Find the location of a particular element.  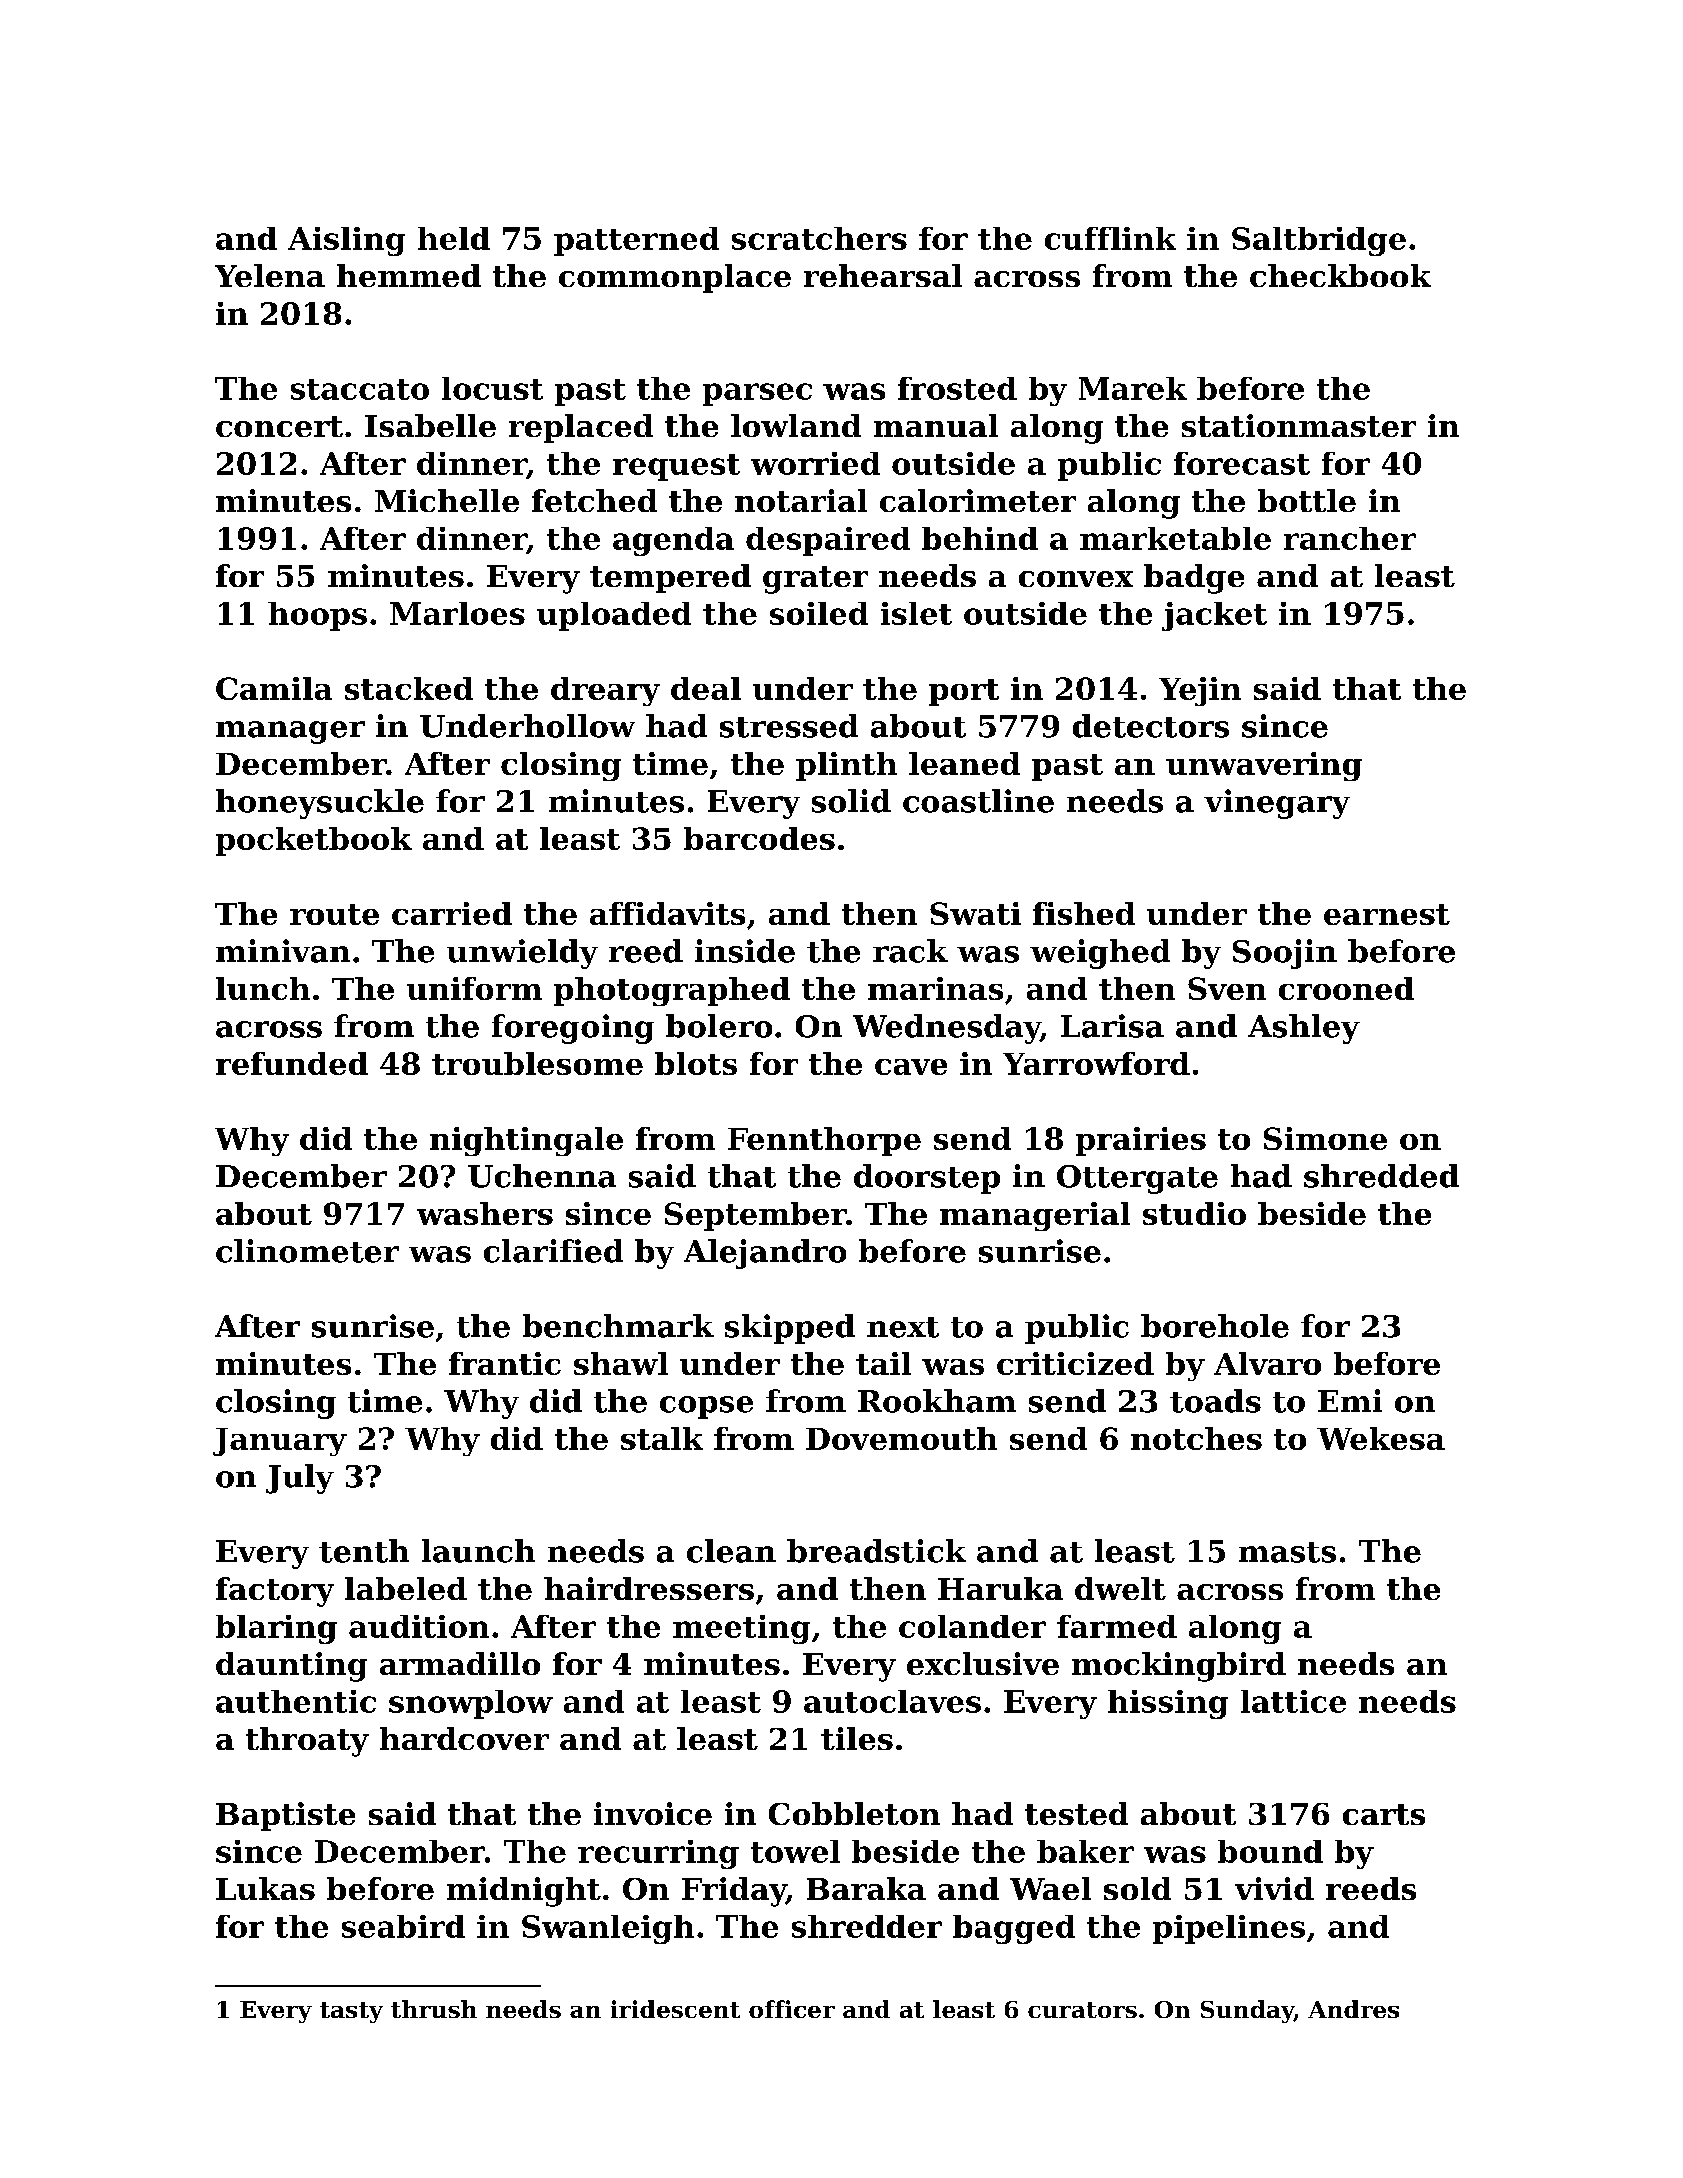

studio is located at coordinates (1194, 1213).
